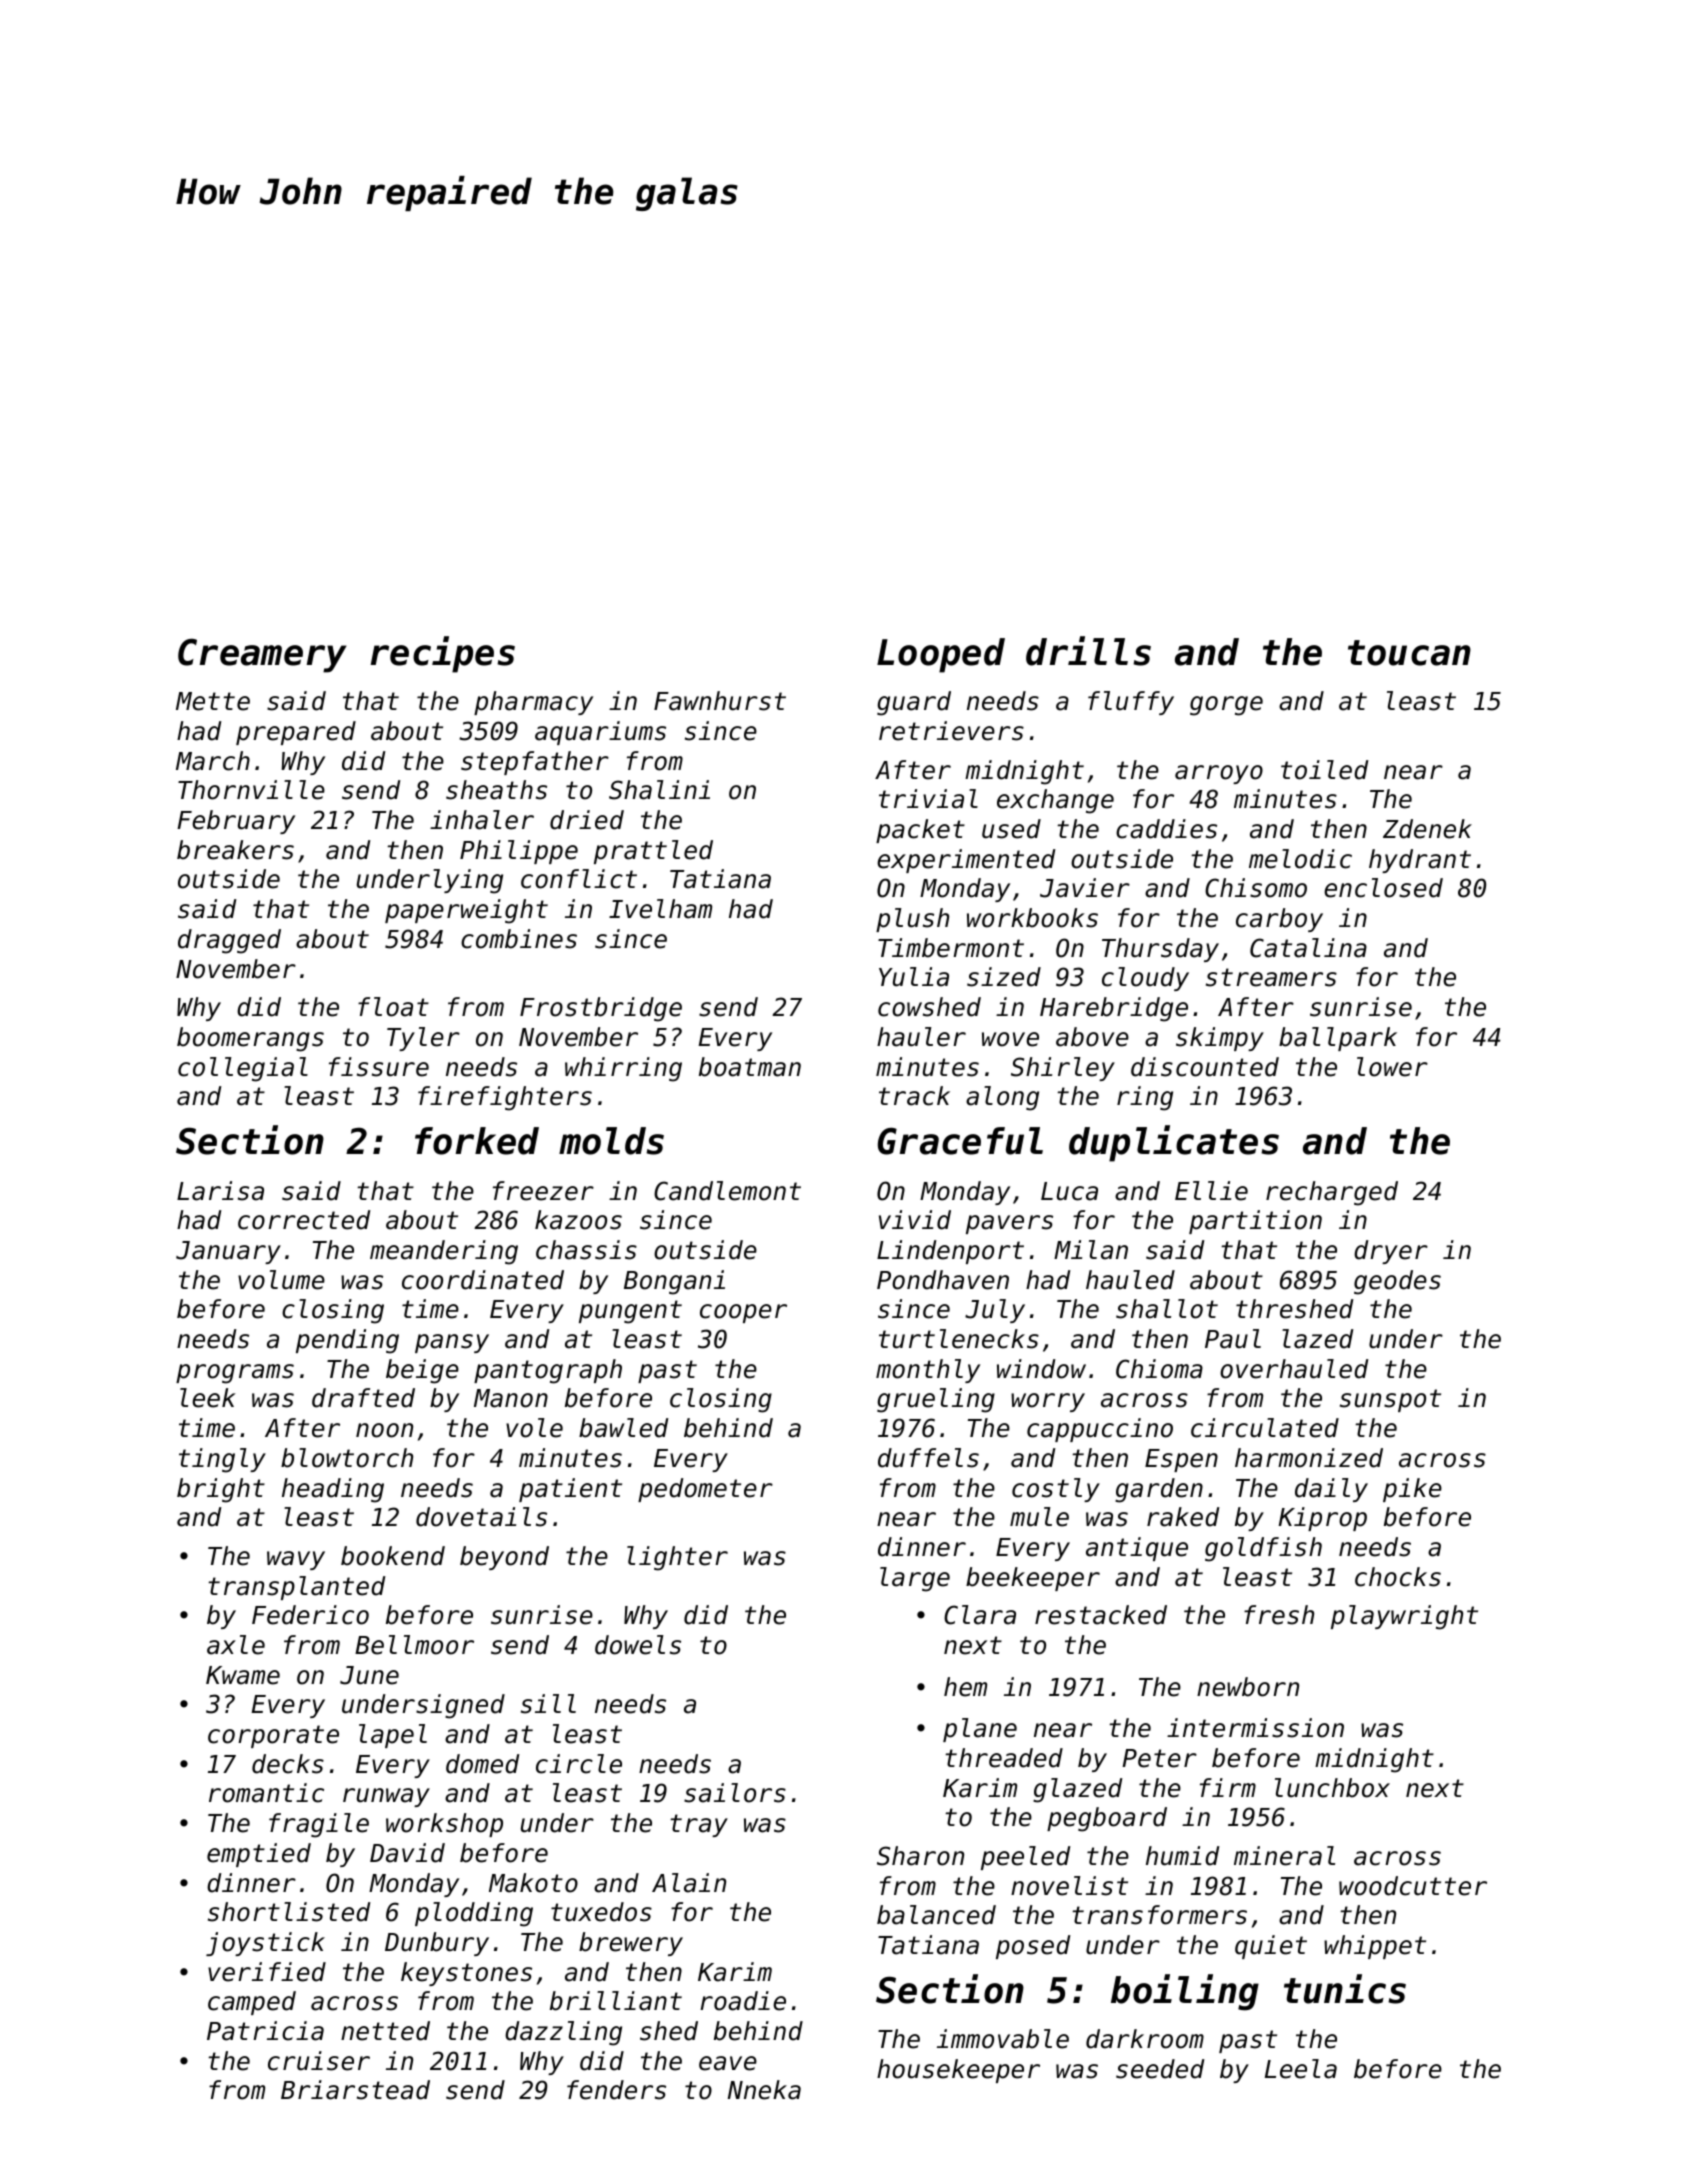  Describe the element at coordinates (228, 1252) in the screenshot. I see `January` at that location.
